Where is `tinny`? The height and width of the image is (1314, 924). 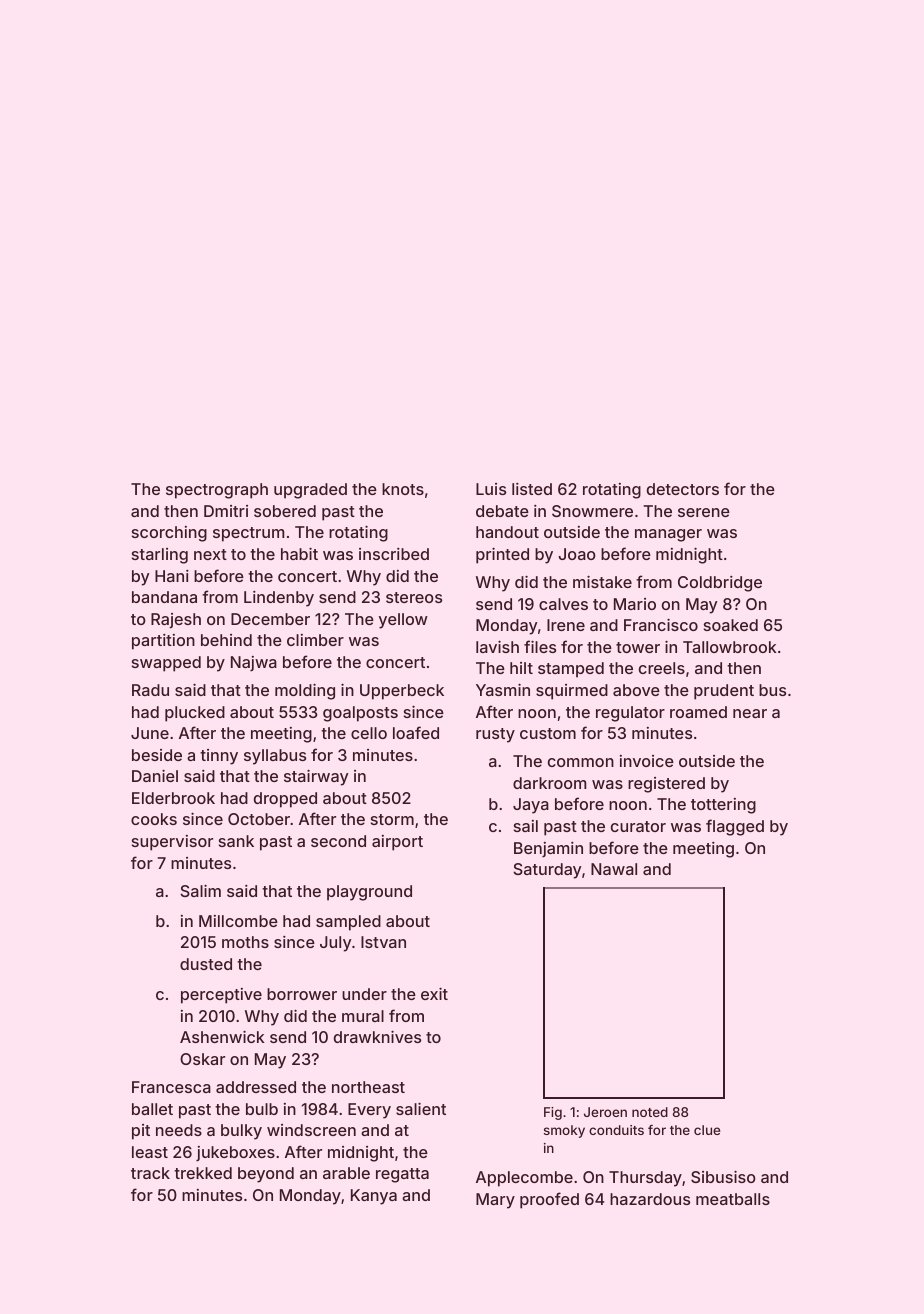 tinny is located at coordinates (219, 757).
